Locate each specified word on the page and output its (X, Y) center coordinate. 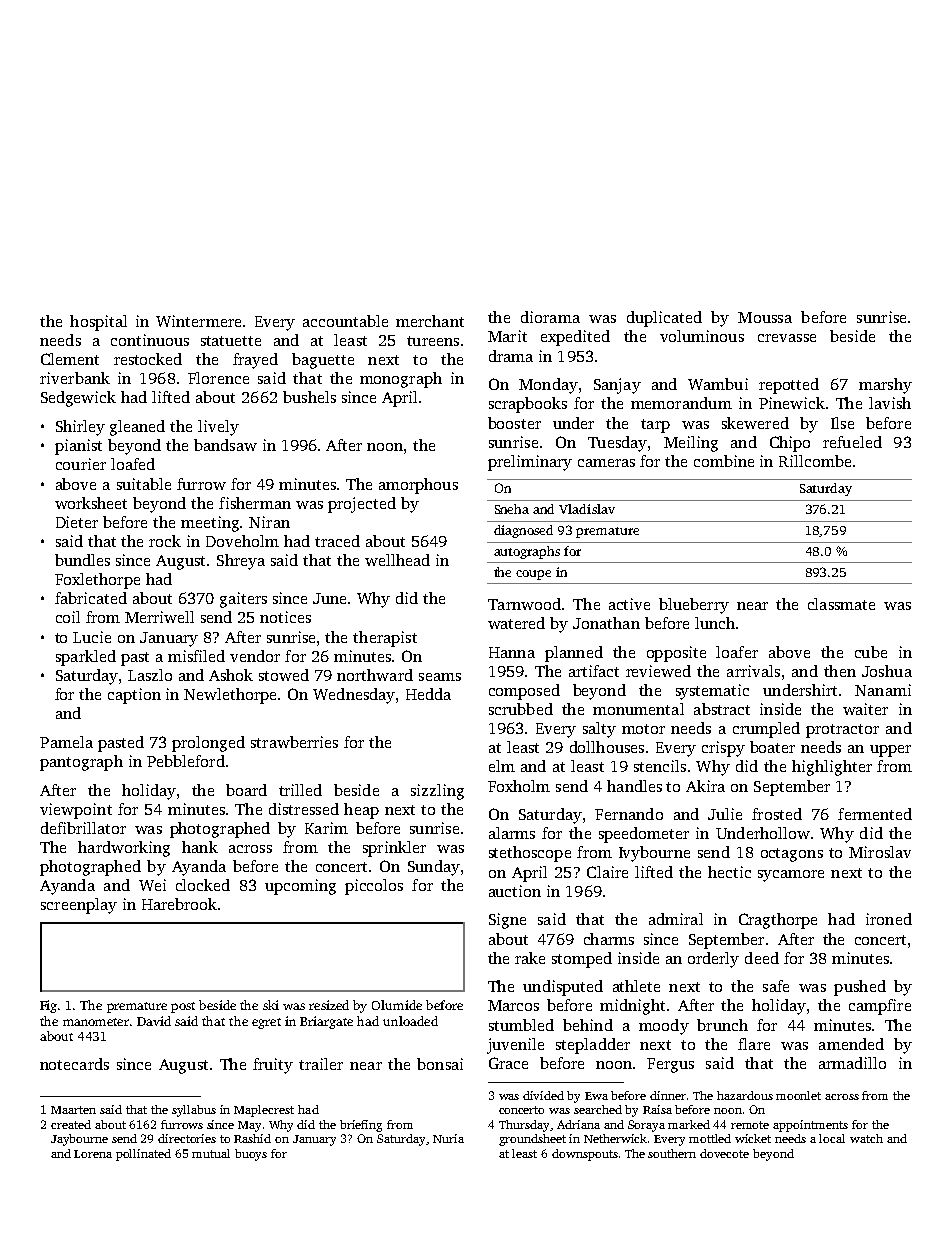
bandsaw (225, 445)
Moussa (765, 317)
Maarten (73, 1110)
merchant (430, 321)
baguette (323, 361)
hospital (98, 323)
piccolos (374, 887)
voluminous (702, 336)
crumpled (766, 730)
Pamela (66, 742)
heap (361, 811)
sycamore (791, 876)
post (183, 1007)
